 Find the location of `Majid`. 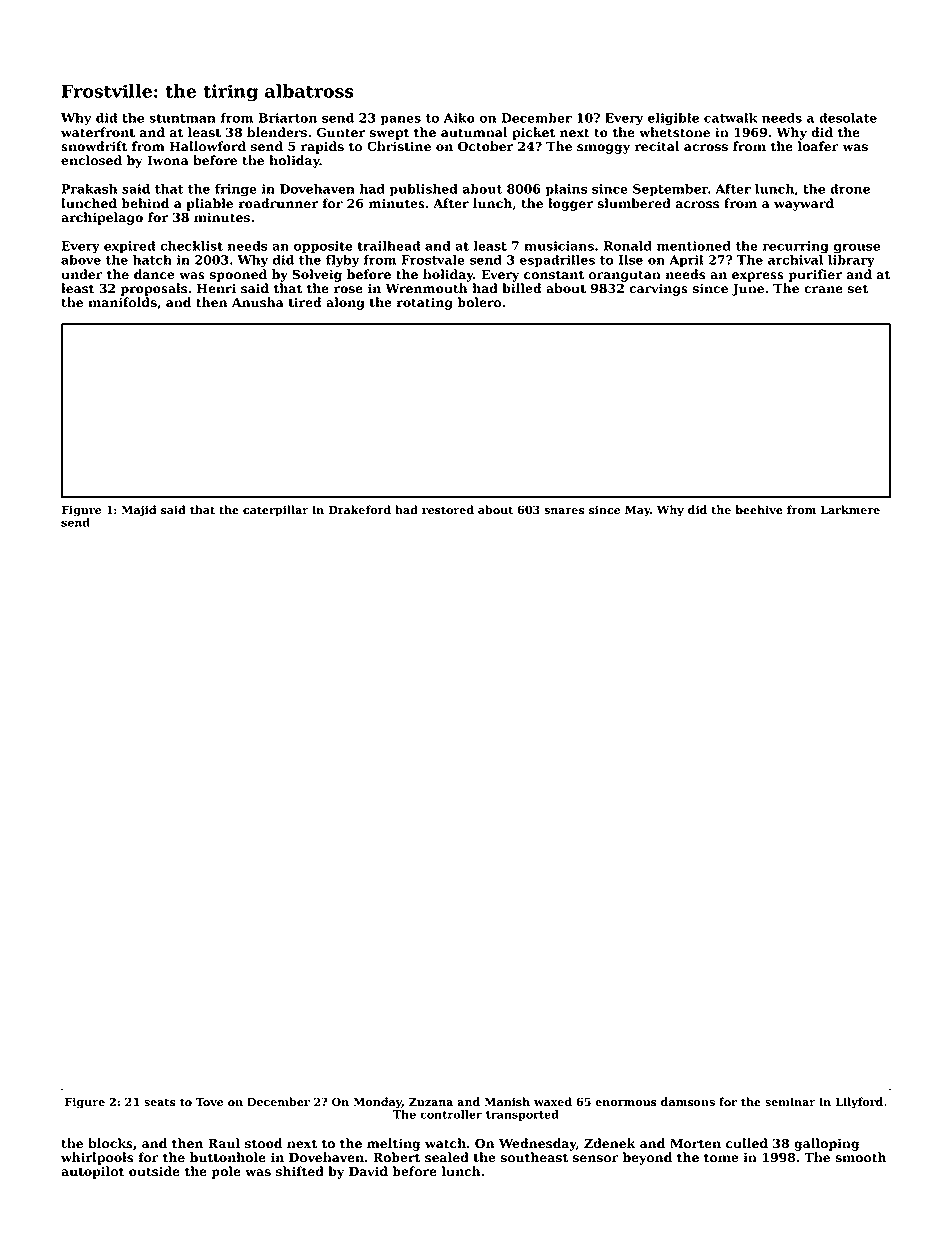

Majid is located at coordinates (139, 511).
